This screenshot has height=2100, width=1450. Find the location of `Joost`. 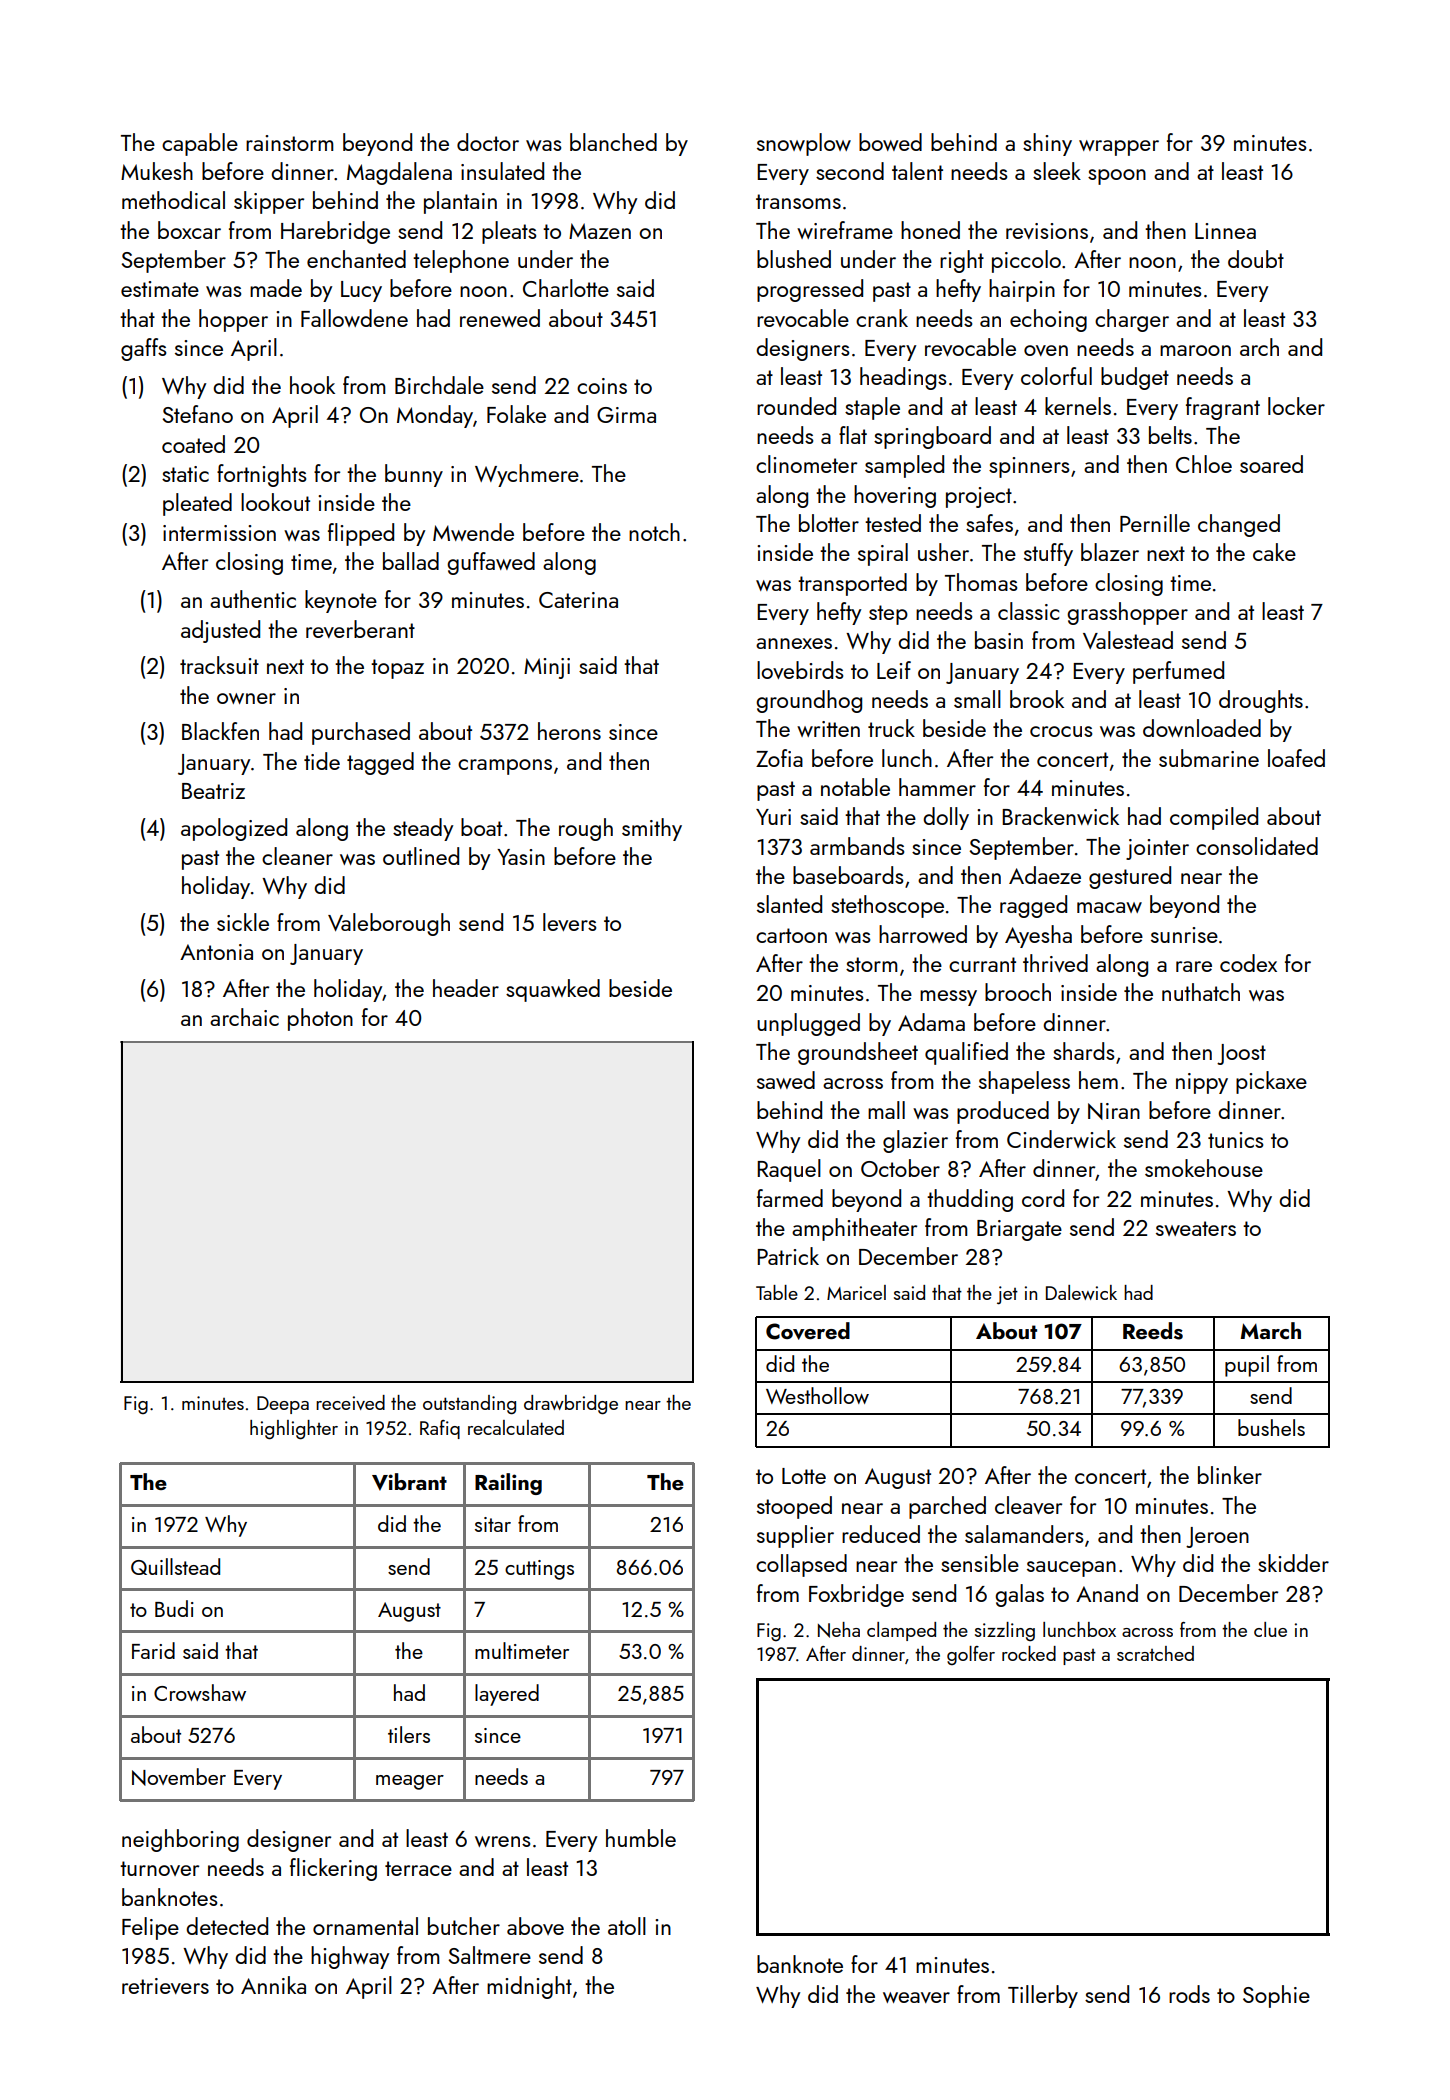

Joost is located at coordinates (1241, 1054).
